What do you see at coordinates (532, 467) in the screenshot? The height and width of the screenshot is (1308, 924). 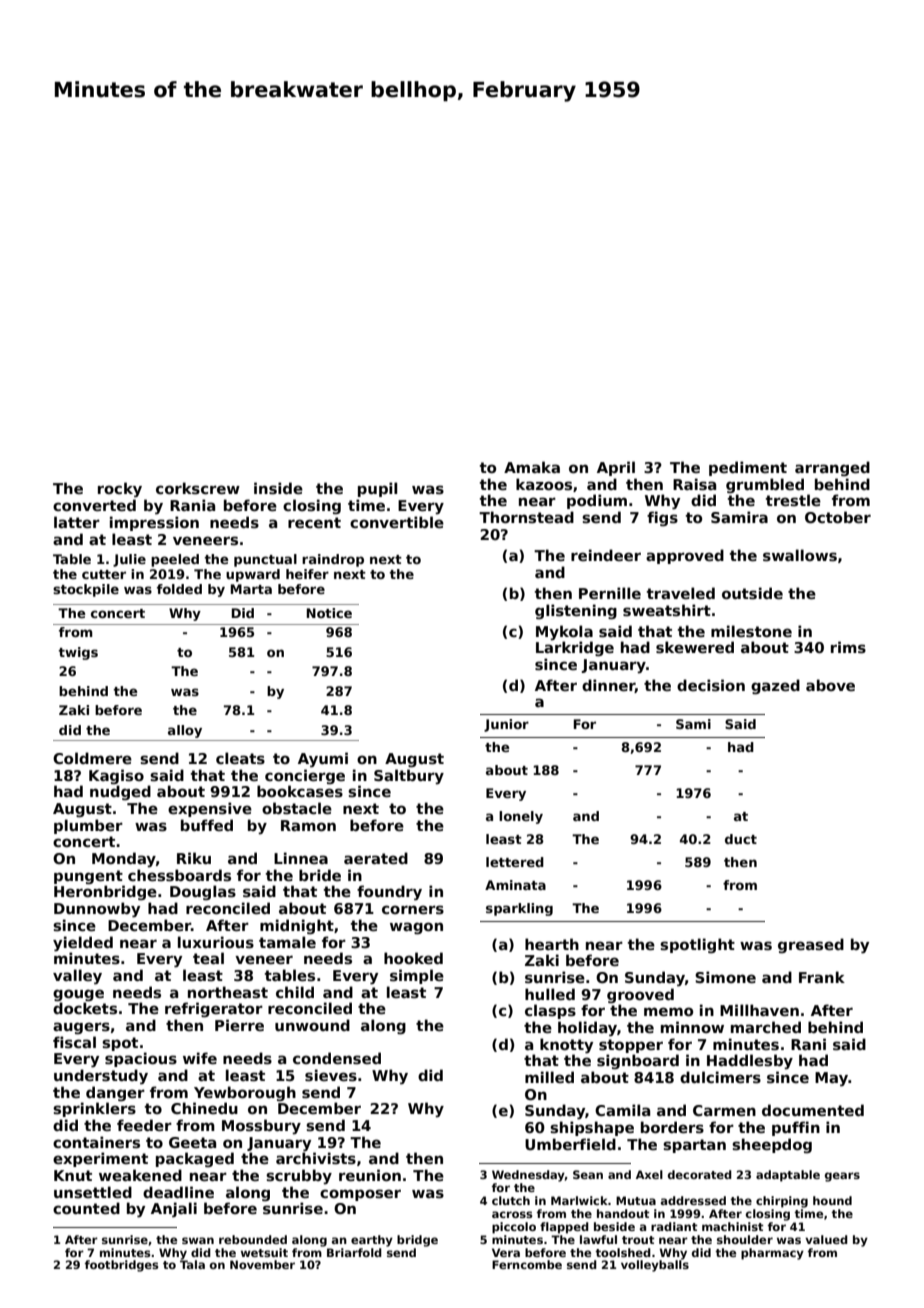 I see `Amaka` at bounding box center [532, 467].
